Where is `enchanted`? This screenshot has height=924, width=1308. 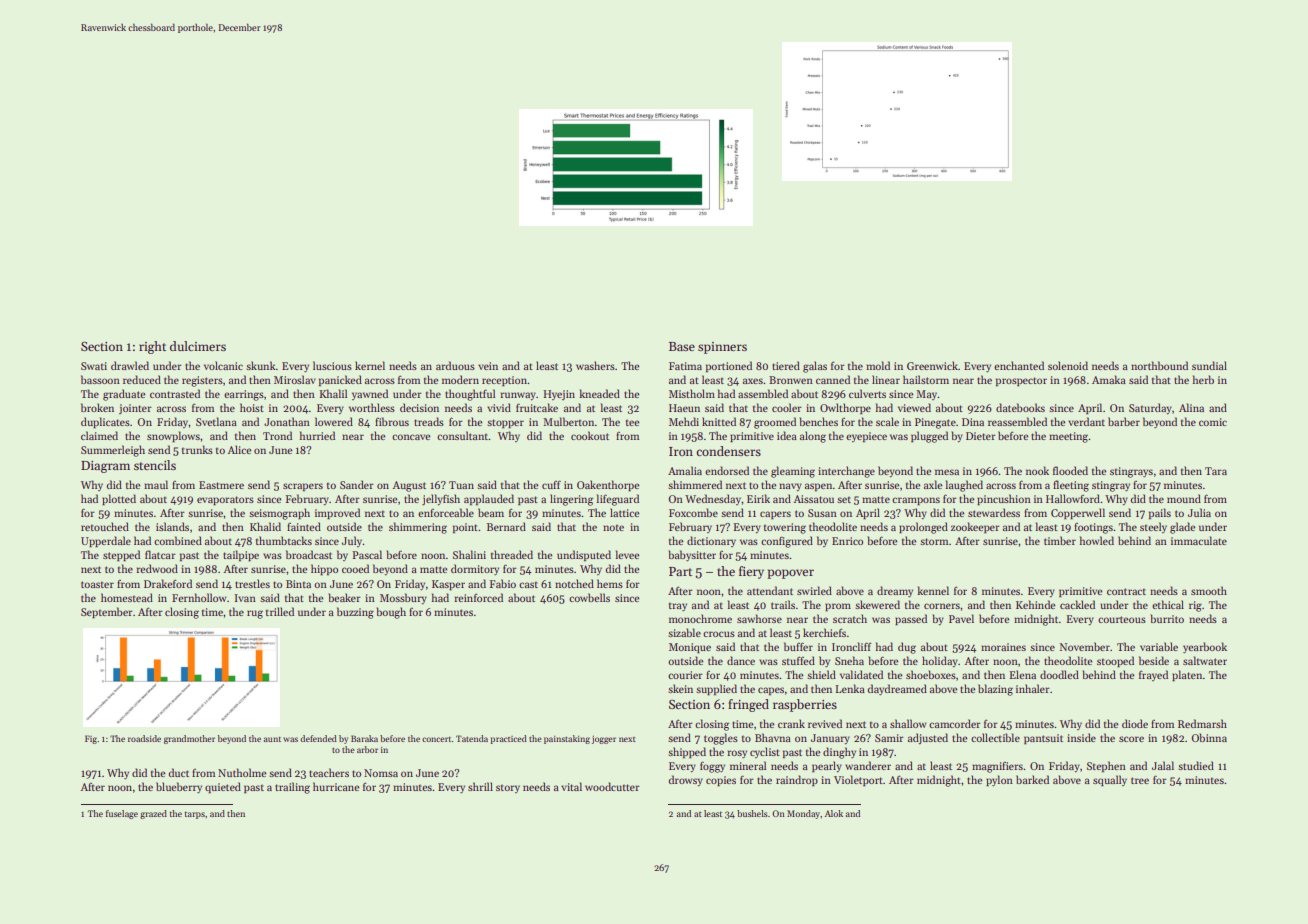 enchanted is located at coordinates (1019, 365).
